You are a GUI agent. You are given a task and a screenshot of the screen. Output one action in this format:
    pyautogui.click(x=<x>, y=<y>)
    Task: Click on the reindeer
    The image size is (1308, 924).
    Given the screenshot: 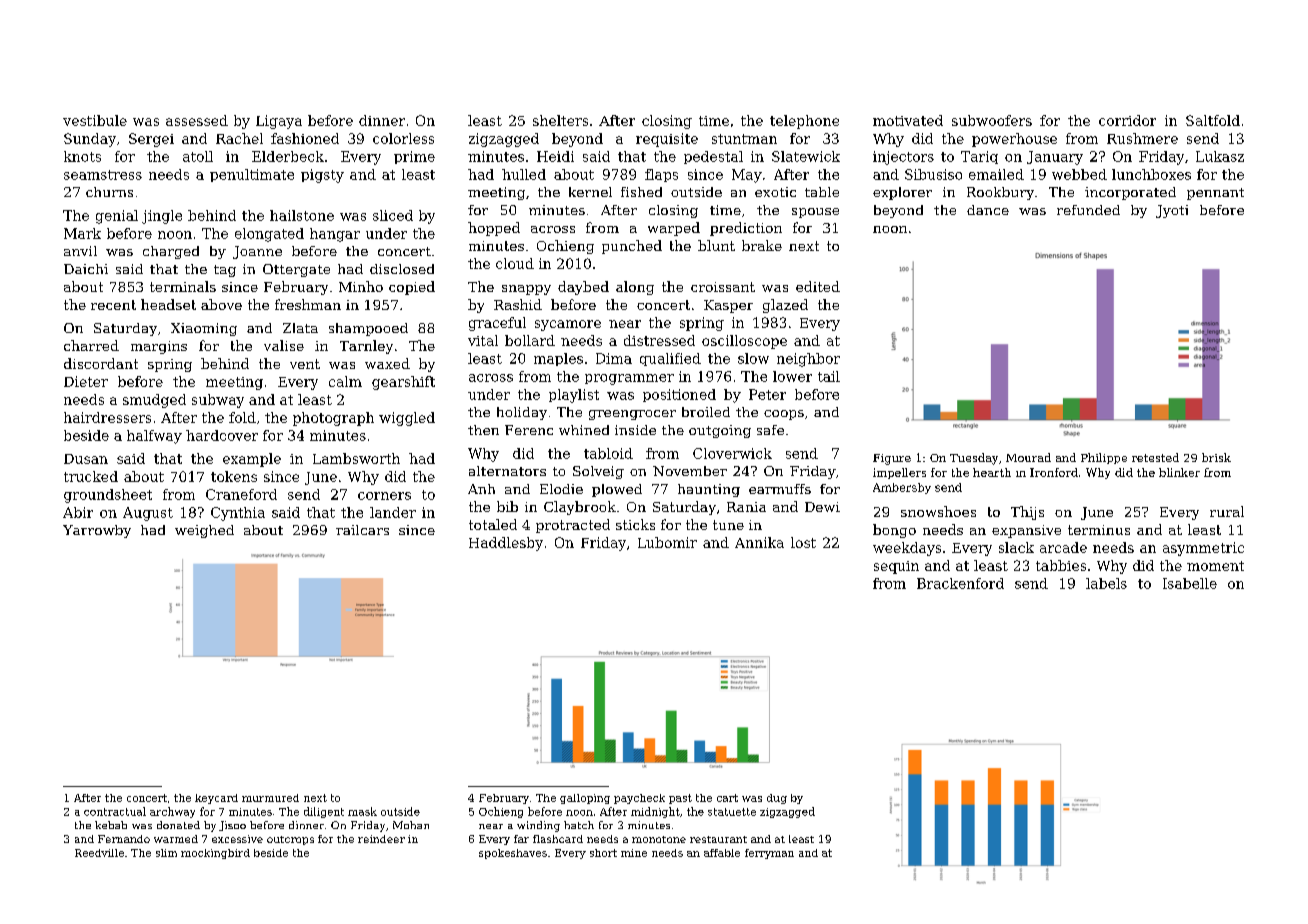 What is the action you would take?
    pyautogui.click(x=381, y=839)
